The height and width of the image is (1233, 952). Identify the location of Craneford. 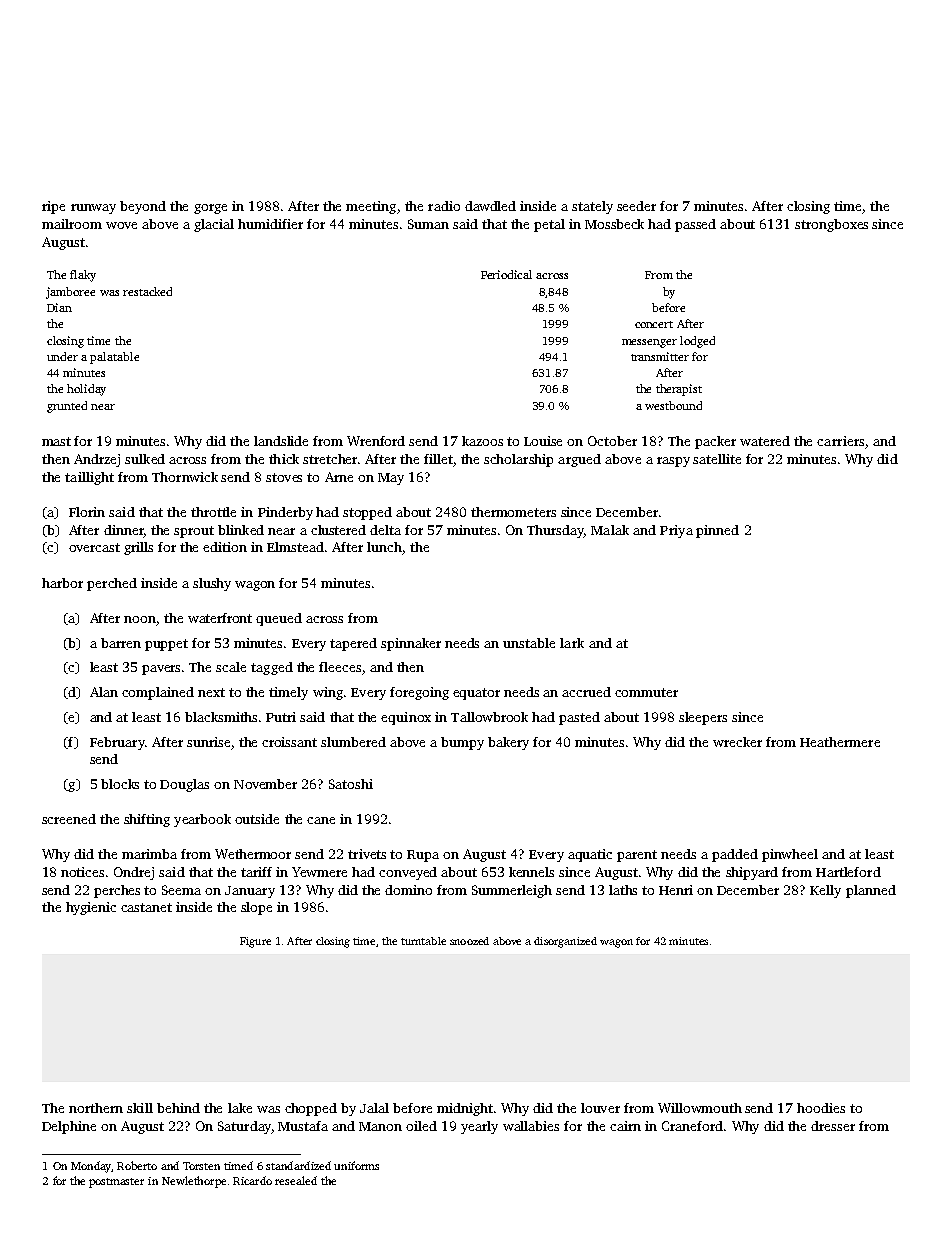
(692, 1126).
